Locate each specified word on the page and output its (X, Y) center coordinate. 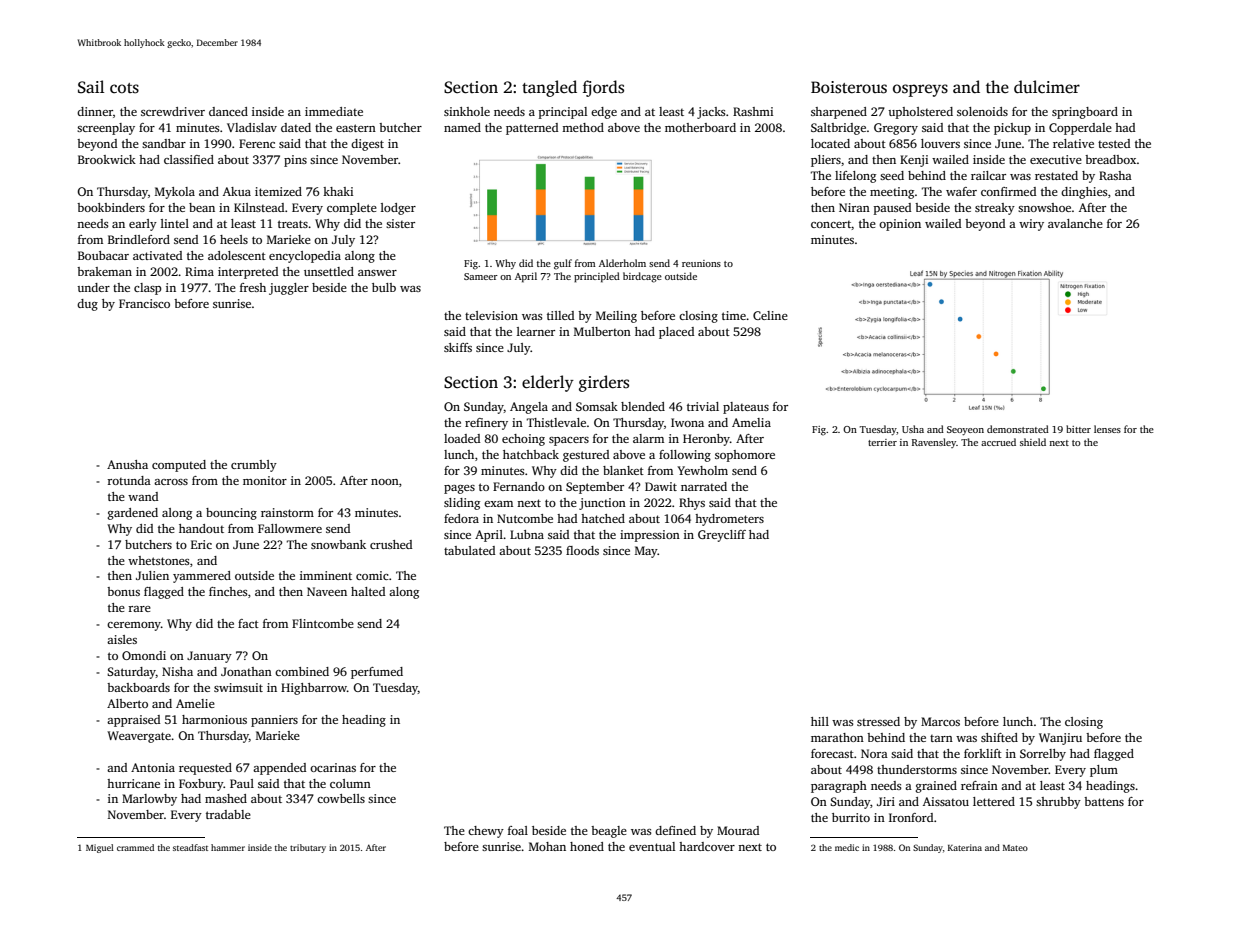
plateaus (746, 408)
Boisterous (849, 87)
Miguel (100, 848)
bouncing (231, 514)
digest (367, 145)
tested (1114, 143)
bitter (1078, 429)
